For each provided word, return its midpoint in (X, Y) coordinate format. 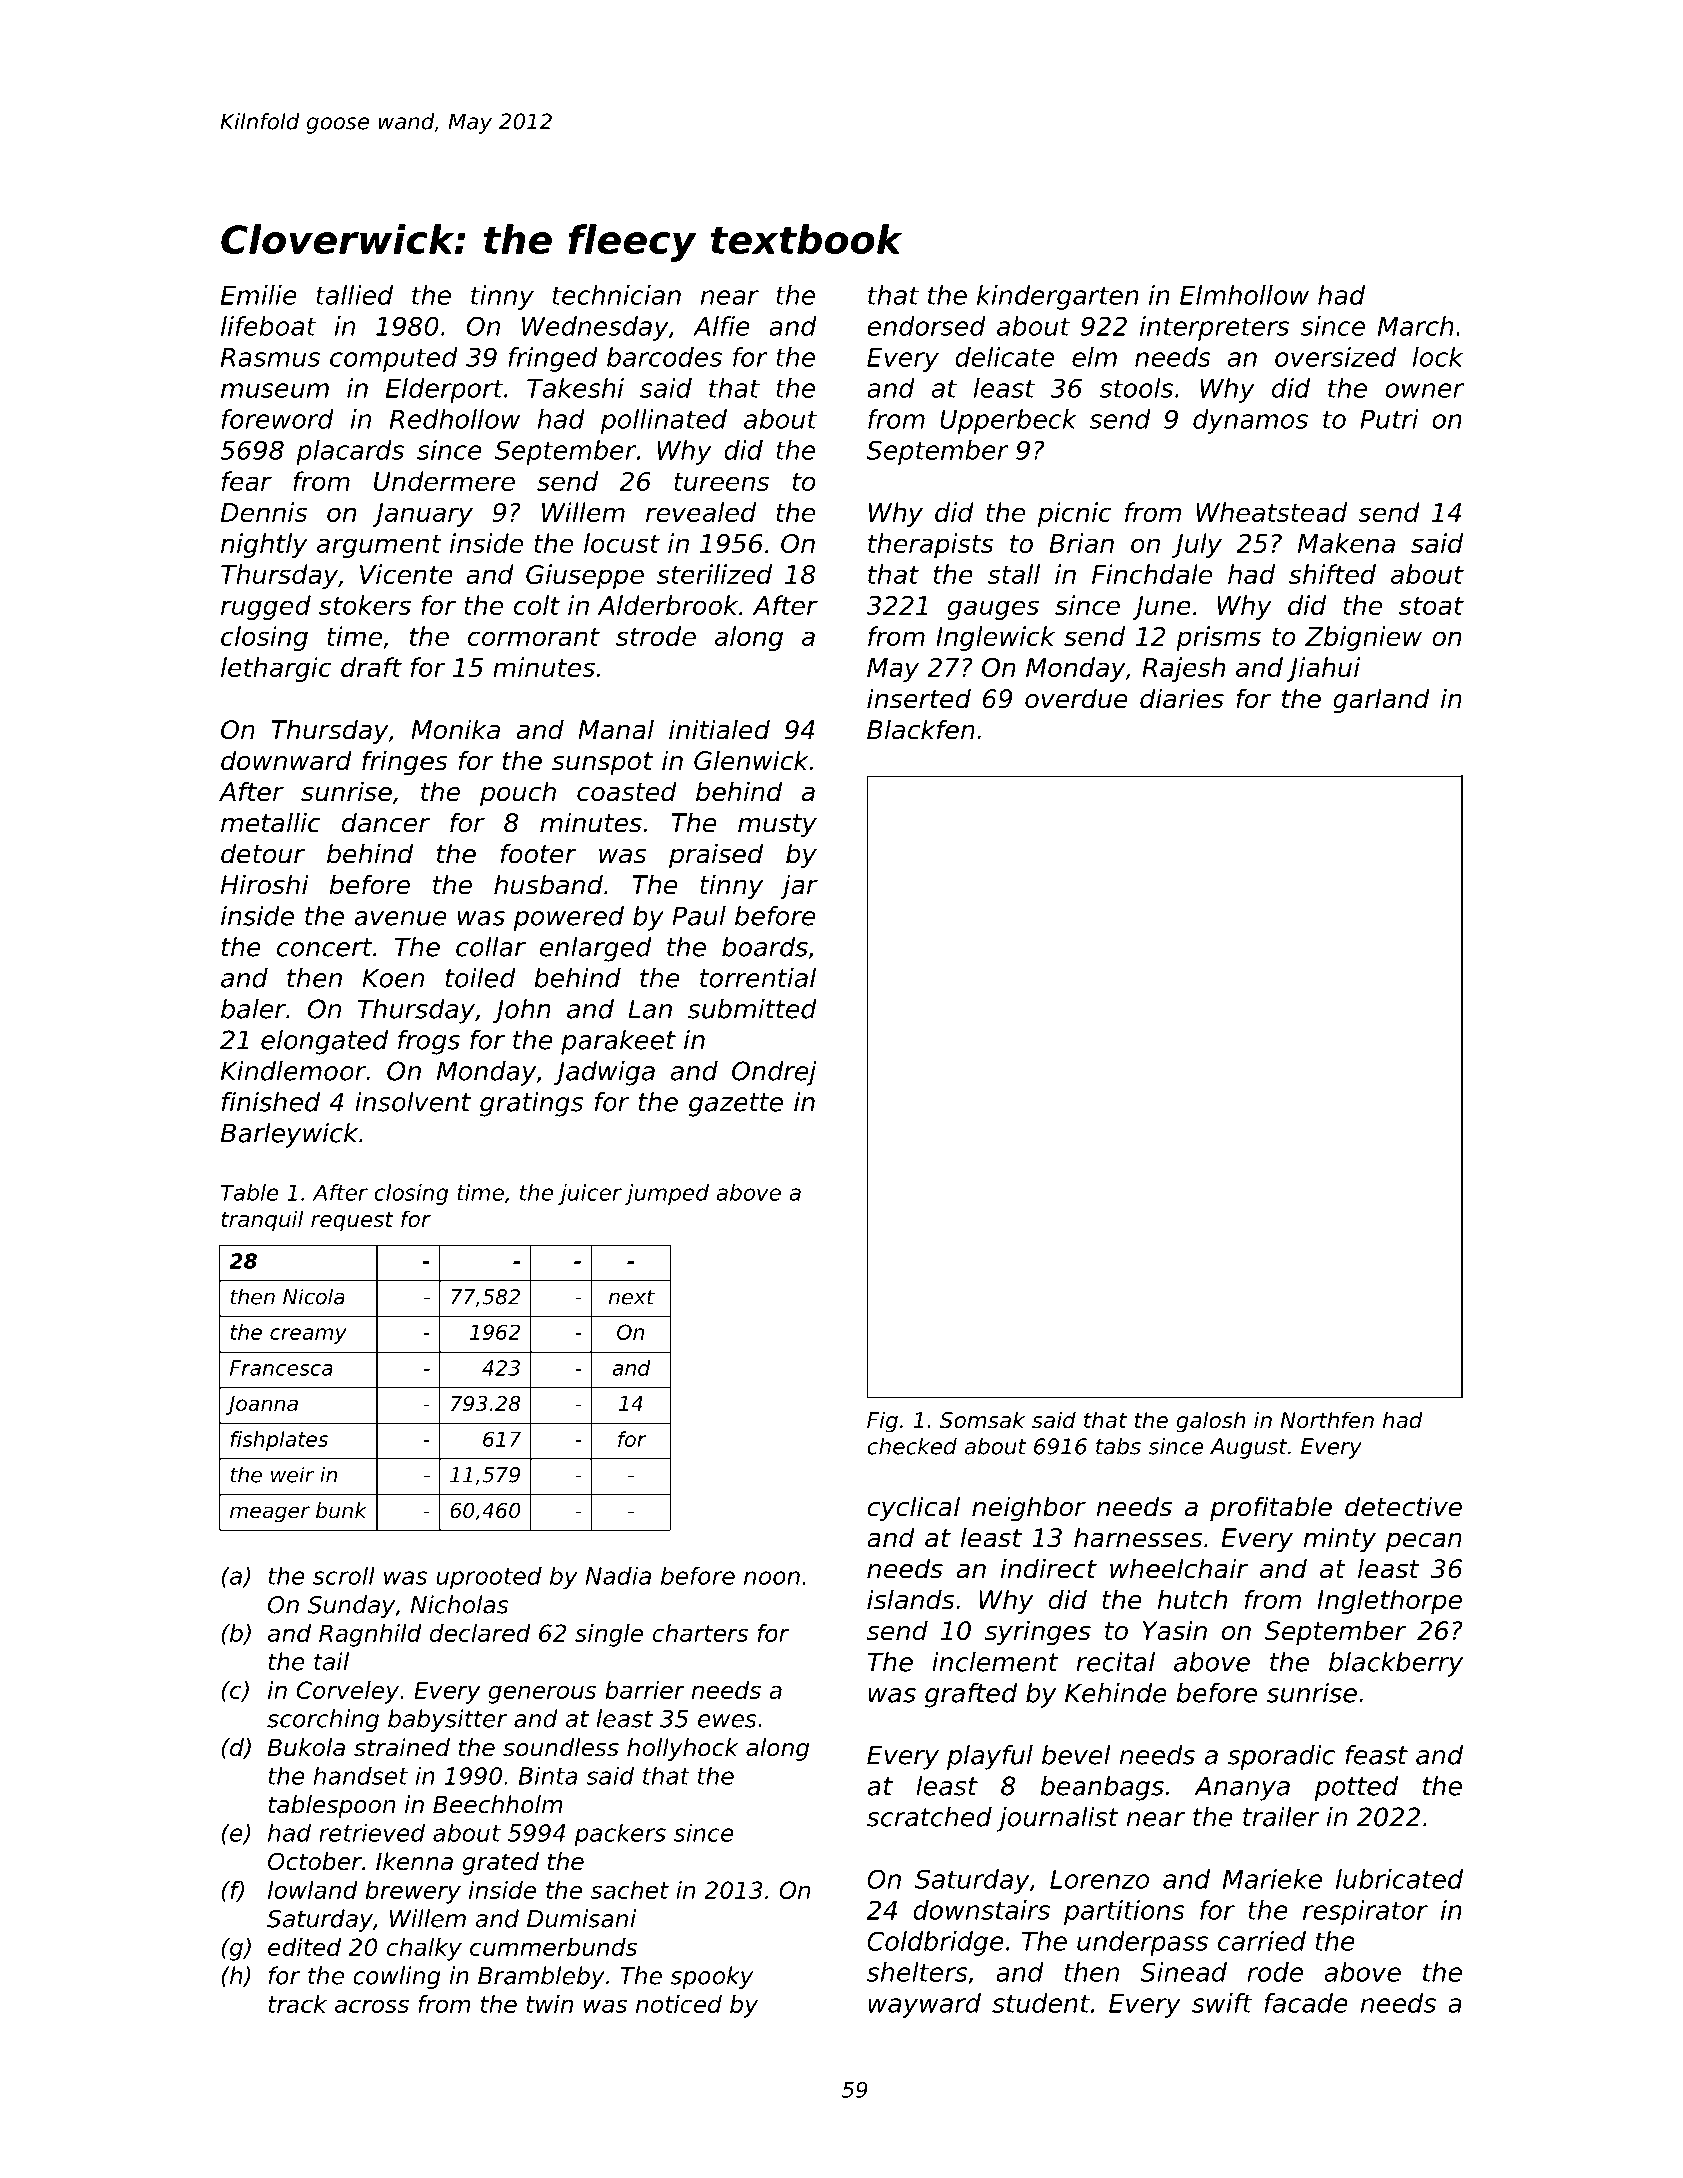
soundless (561, 1747)
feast (1376, 1755)
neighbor (1029, 1509)
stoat (1431, 606)
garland (1381, 701)
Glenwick (751, 760)
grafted (971, 1695)
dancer (386, 822)
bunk (341, 1510)
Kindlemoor (293, 1071)
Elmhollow (1244, 295)
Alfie (721, 326)
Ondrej (774, 1073)
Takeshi (575, 388)
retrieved (372, 1833)
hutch (1192, 1599)
